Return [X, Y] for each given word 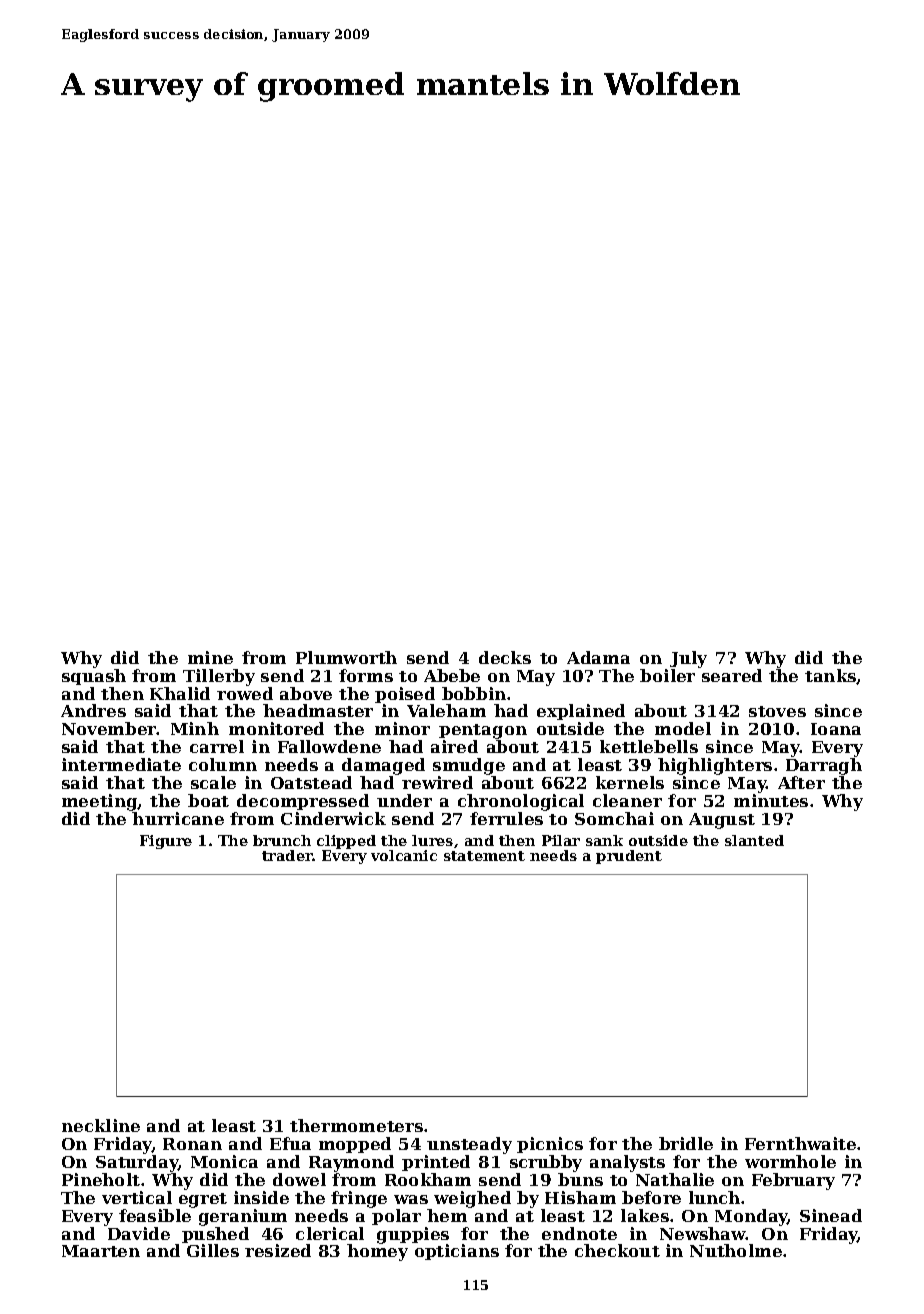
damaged [383, 766]
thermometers [356, 1125]
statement [484, 856]
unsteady [469, 1145]
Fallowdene [329, 746]
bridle [686, 1143]
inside [261, 1197]
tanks [831, 676]
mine [210, 657]
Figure [166, 842]
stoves [777, 711]
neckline [101, 1125]
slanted [754, 840]
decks [505, 657]
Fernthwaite [800, 1143]
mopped [355, 1145]
